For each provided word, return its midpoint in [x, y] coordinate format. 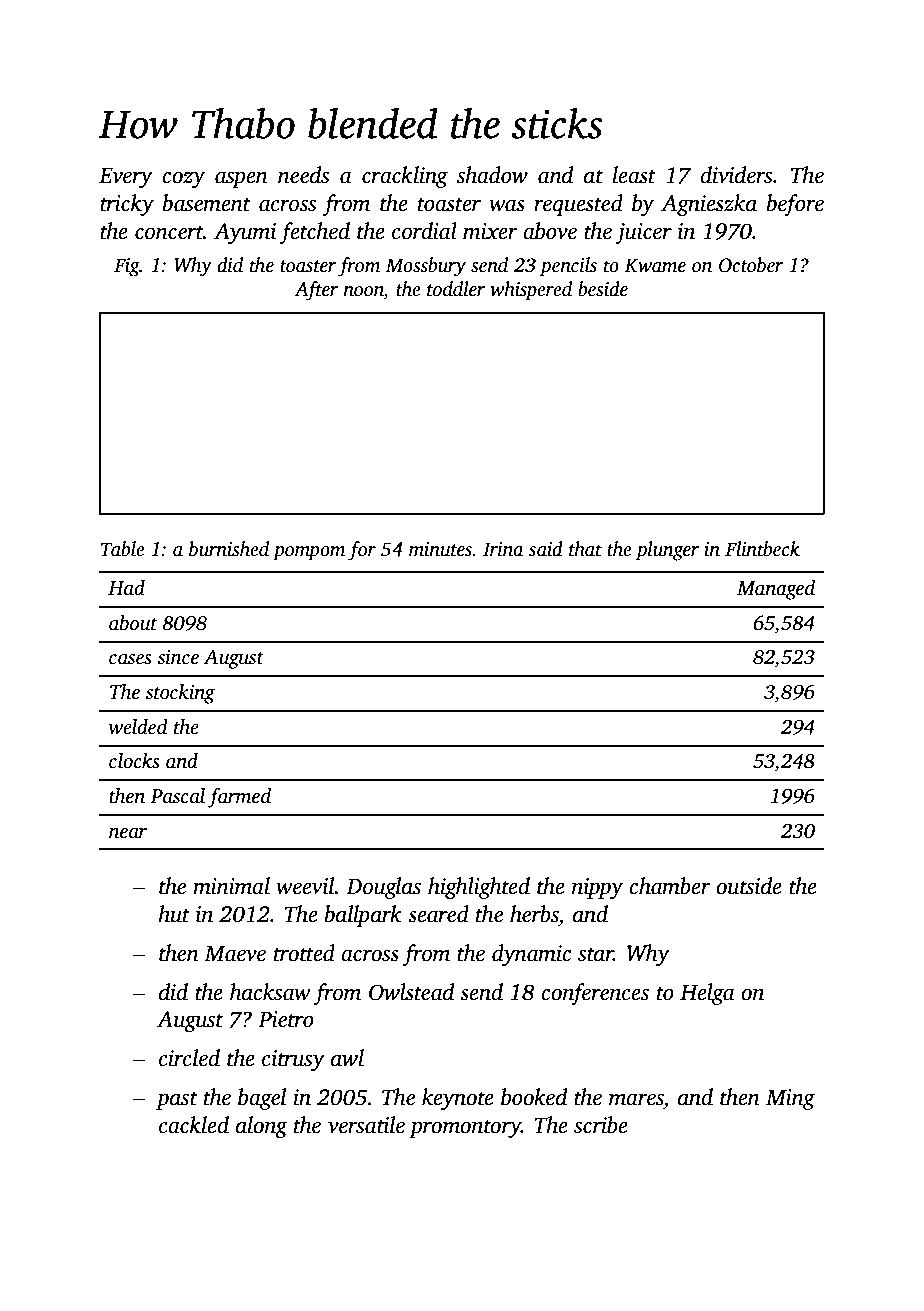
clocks [134, 761]
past [177, 1101]
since [178, 657]
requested [578, 205]
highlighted [479, 888]
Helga [707, 994]
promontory [465, 1129]
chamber [670, 886]
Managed [776, 590]
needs [303, 175]
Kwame [655, 265]
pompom [309, 553]
